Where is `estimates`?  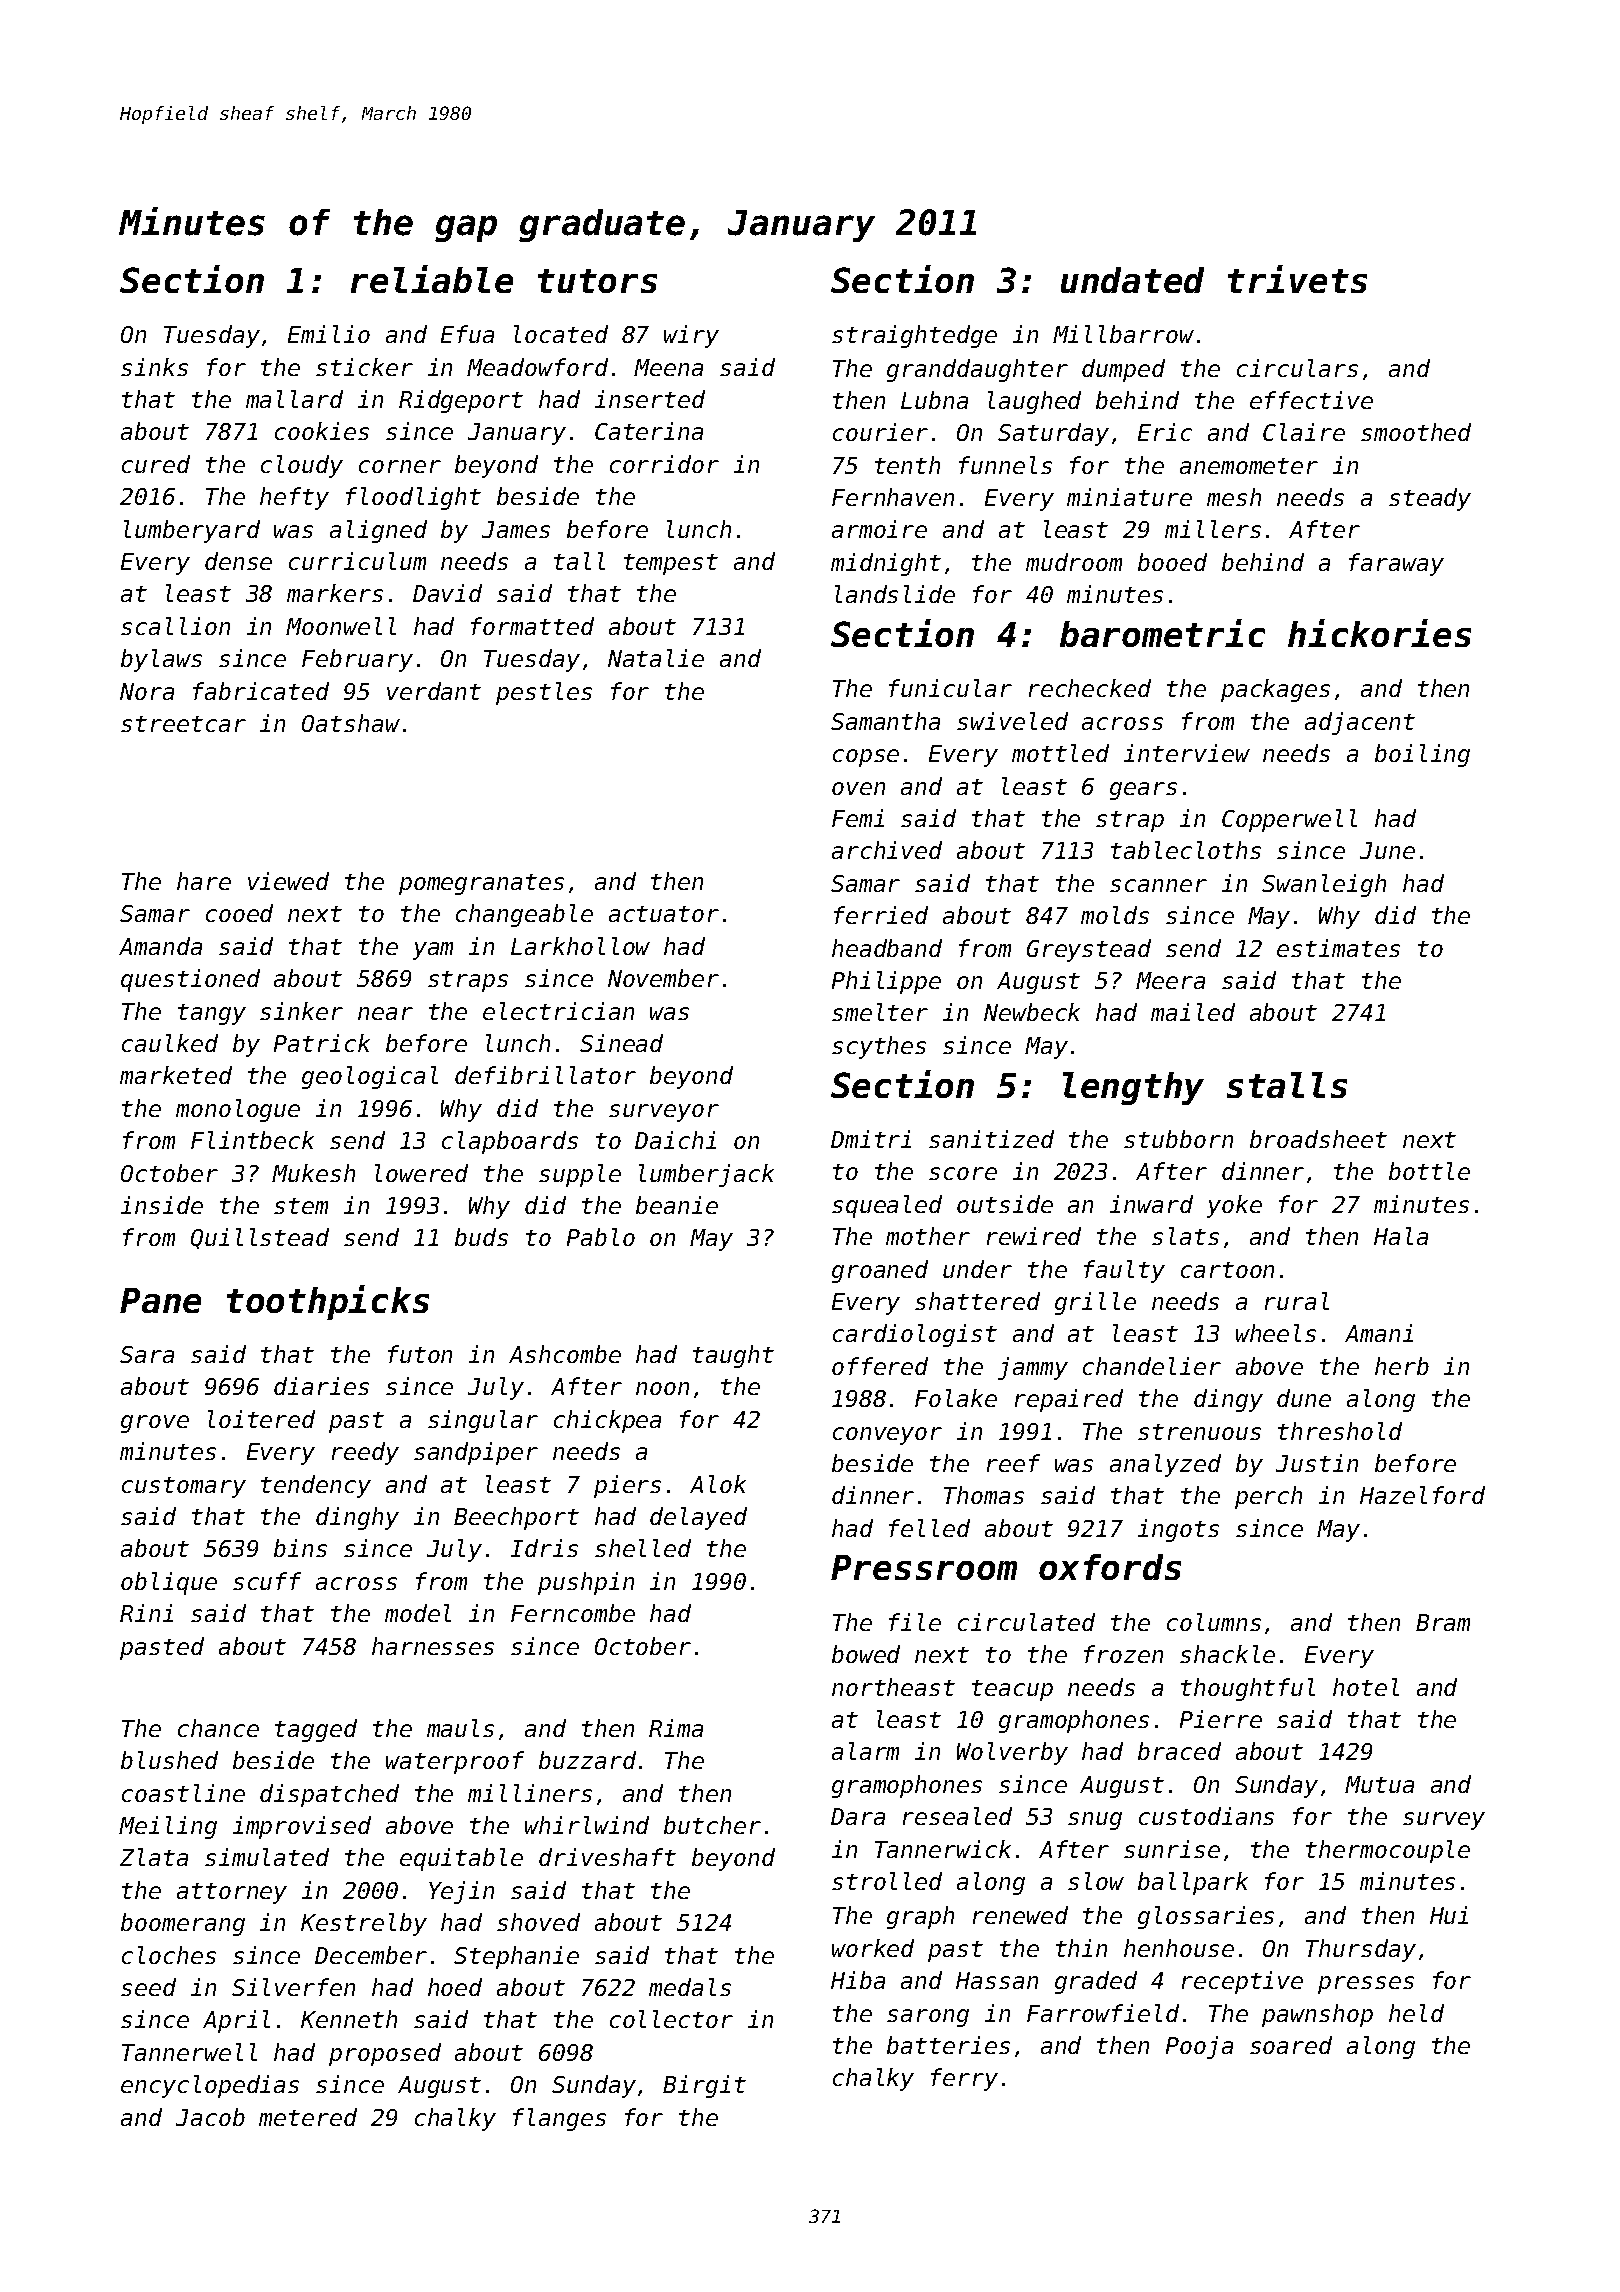
estimates is located at coordinates (1338, 948).
